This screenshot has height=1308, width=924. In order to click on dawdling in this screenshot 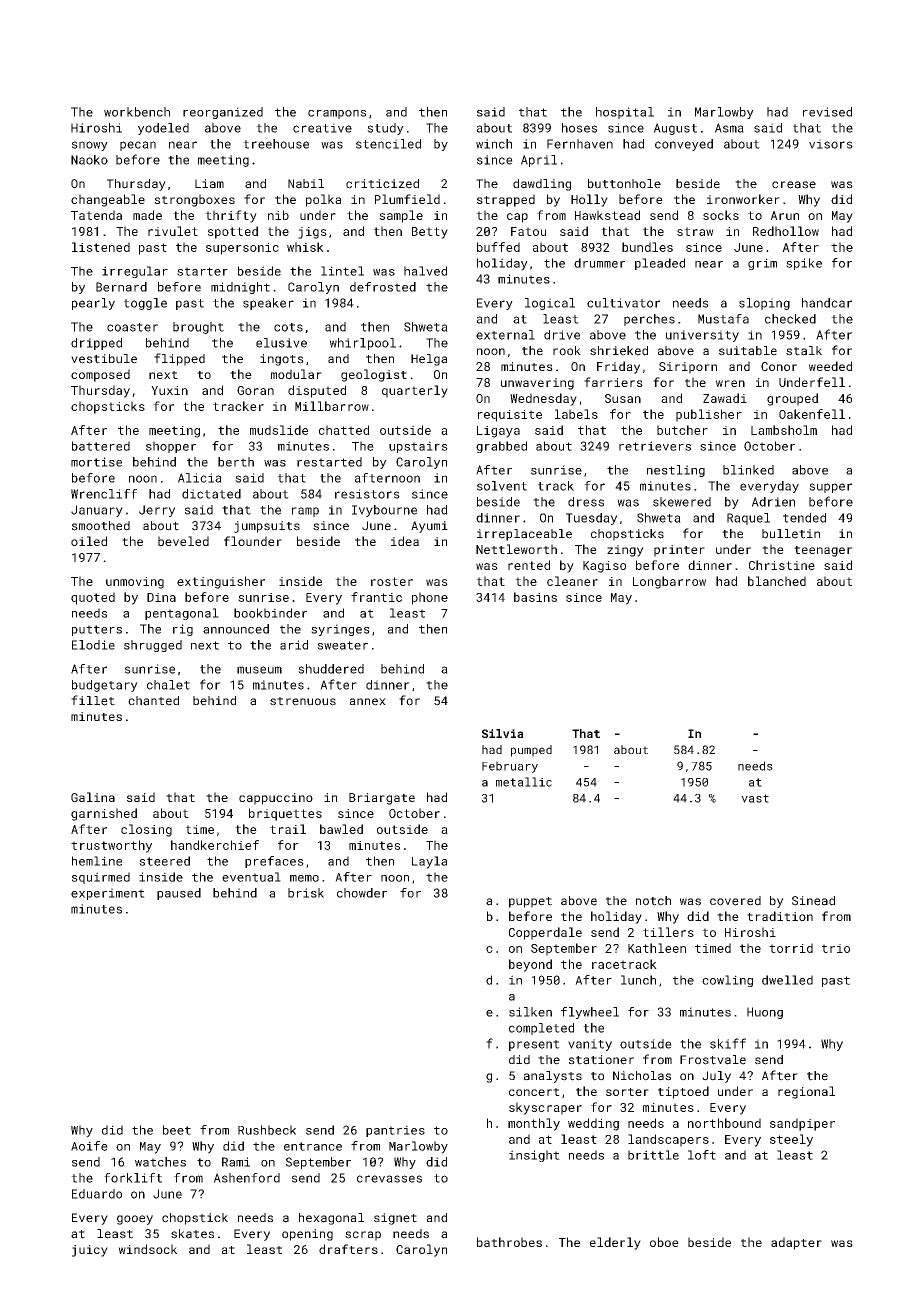, I will do `click(542, 185)`.
